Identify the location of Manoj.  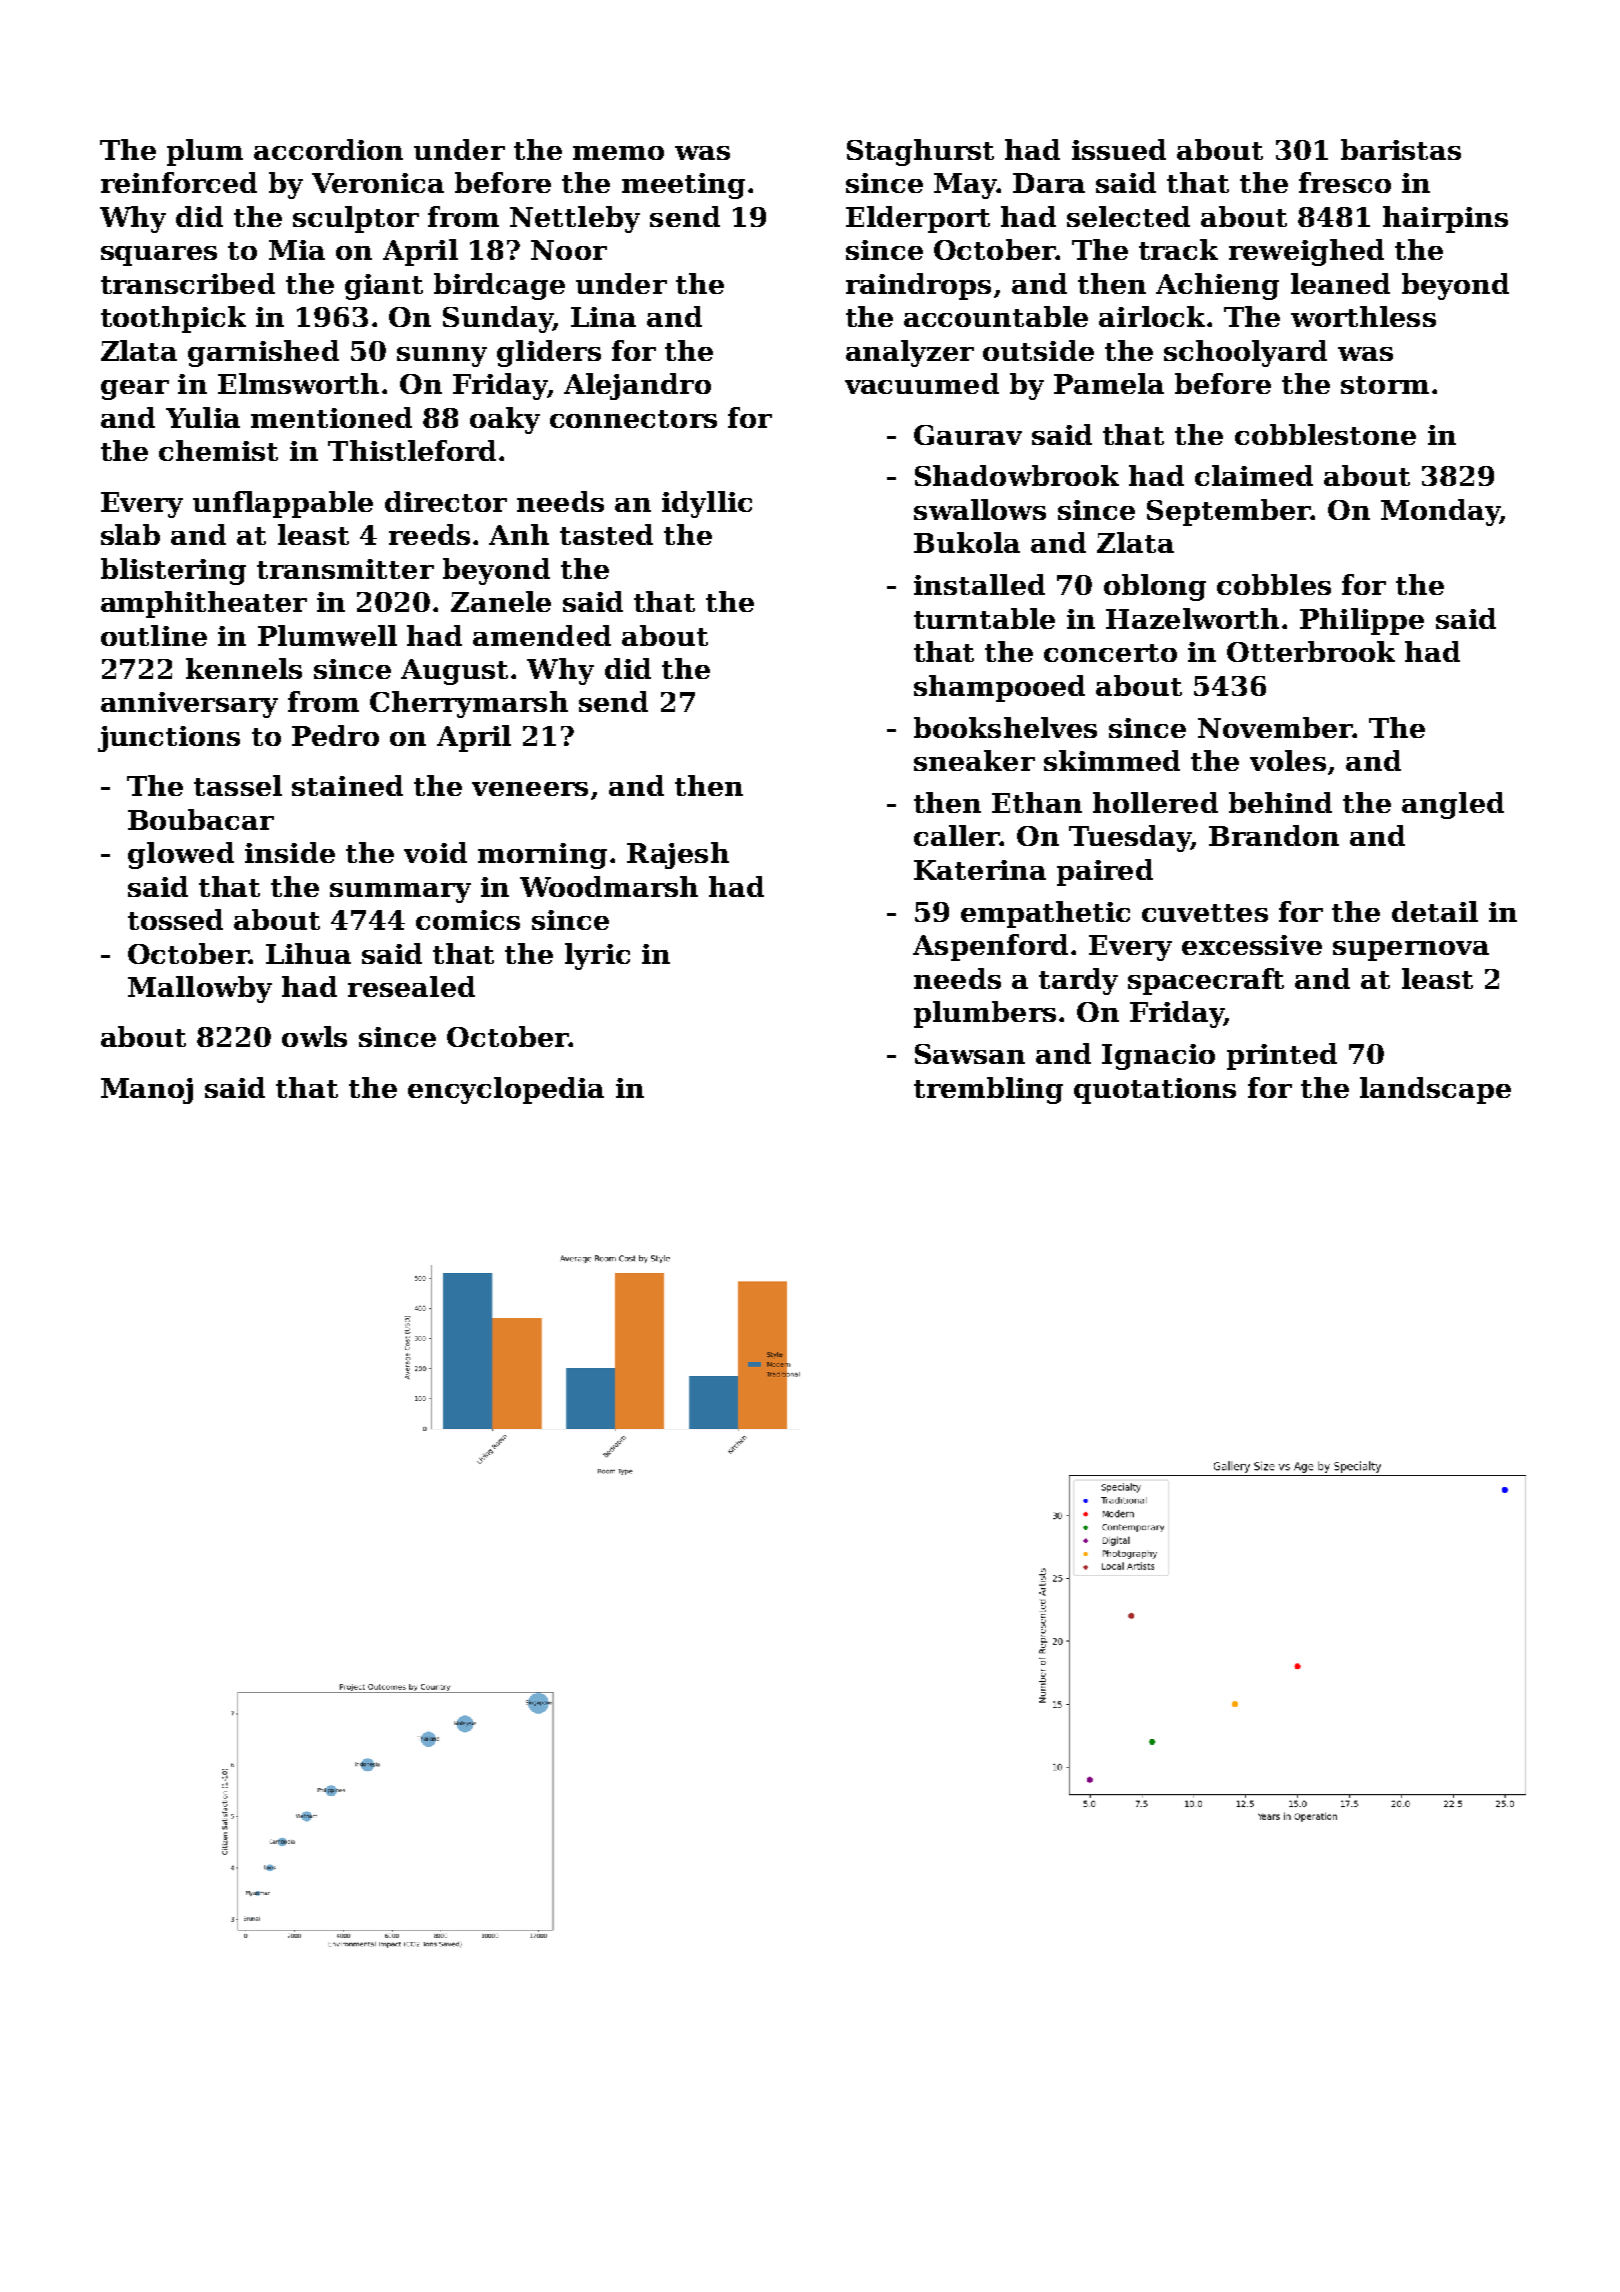
(147, 1091).
